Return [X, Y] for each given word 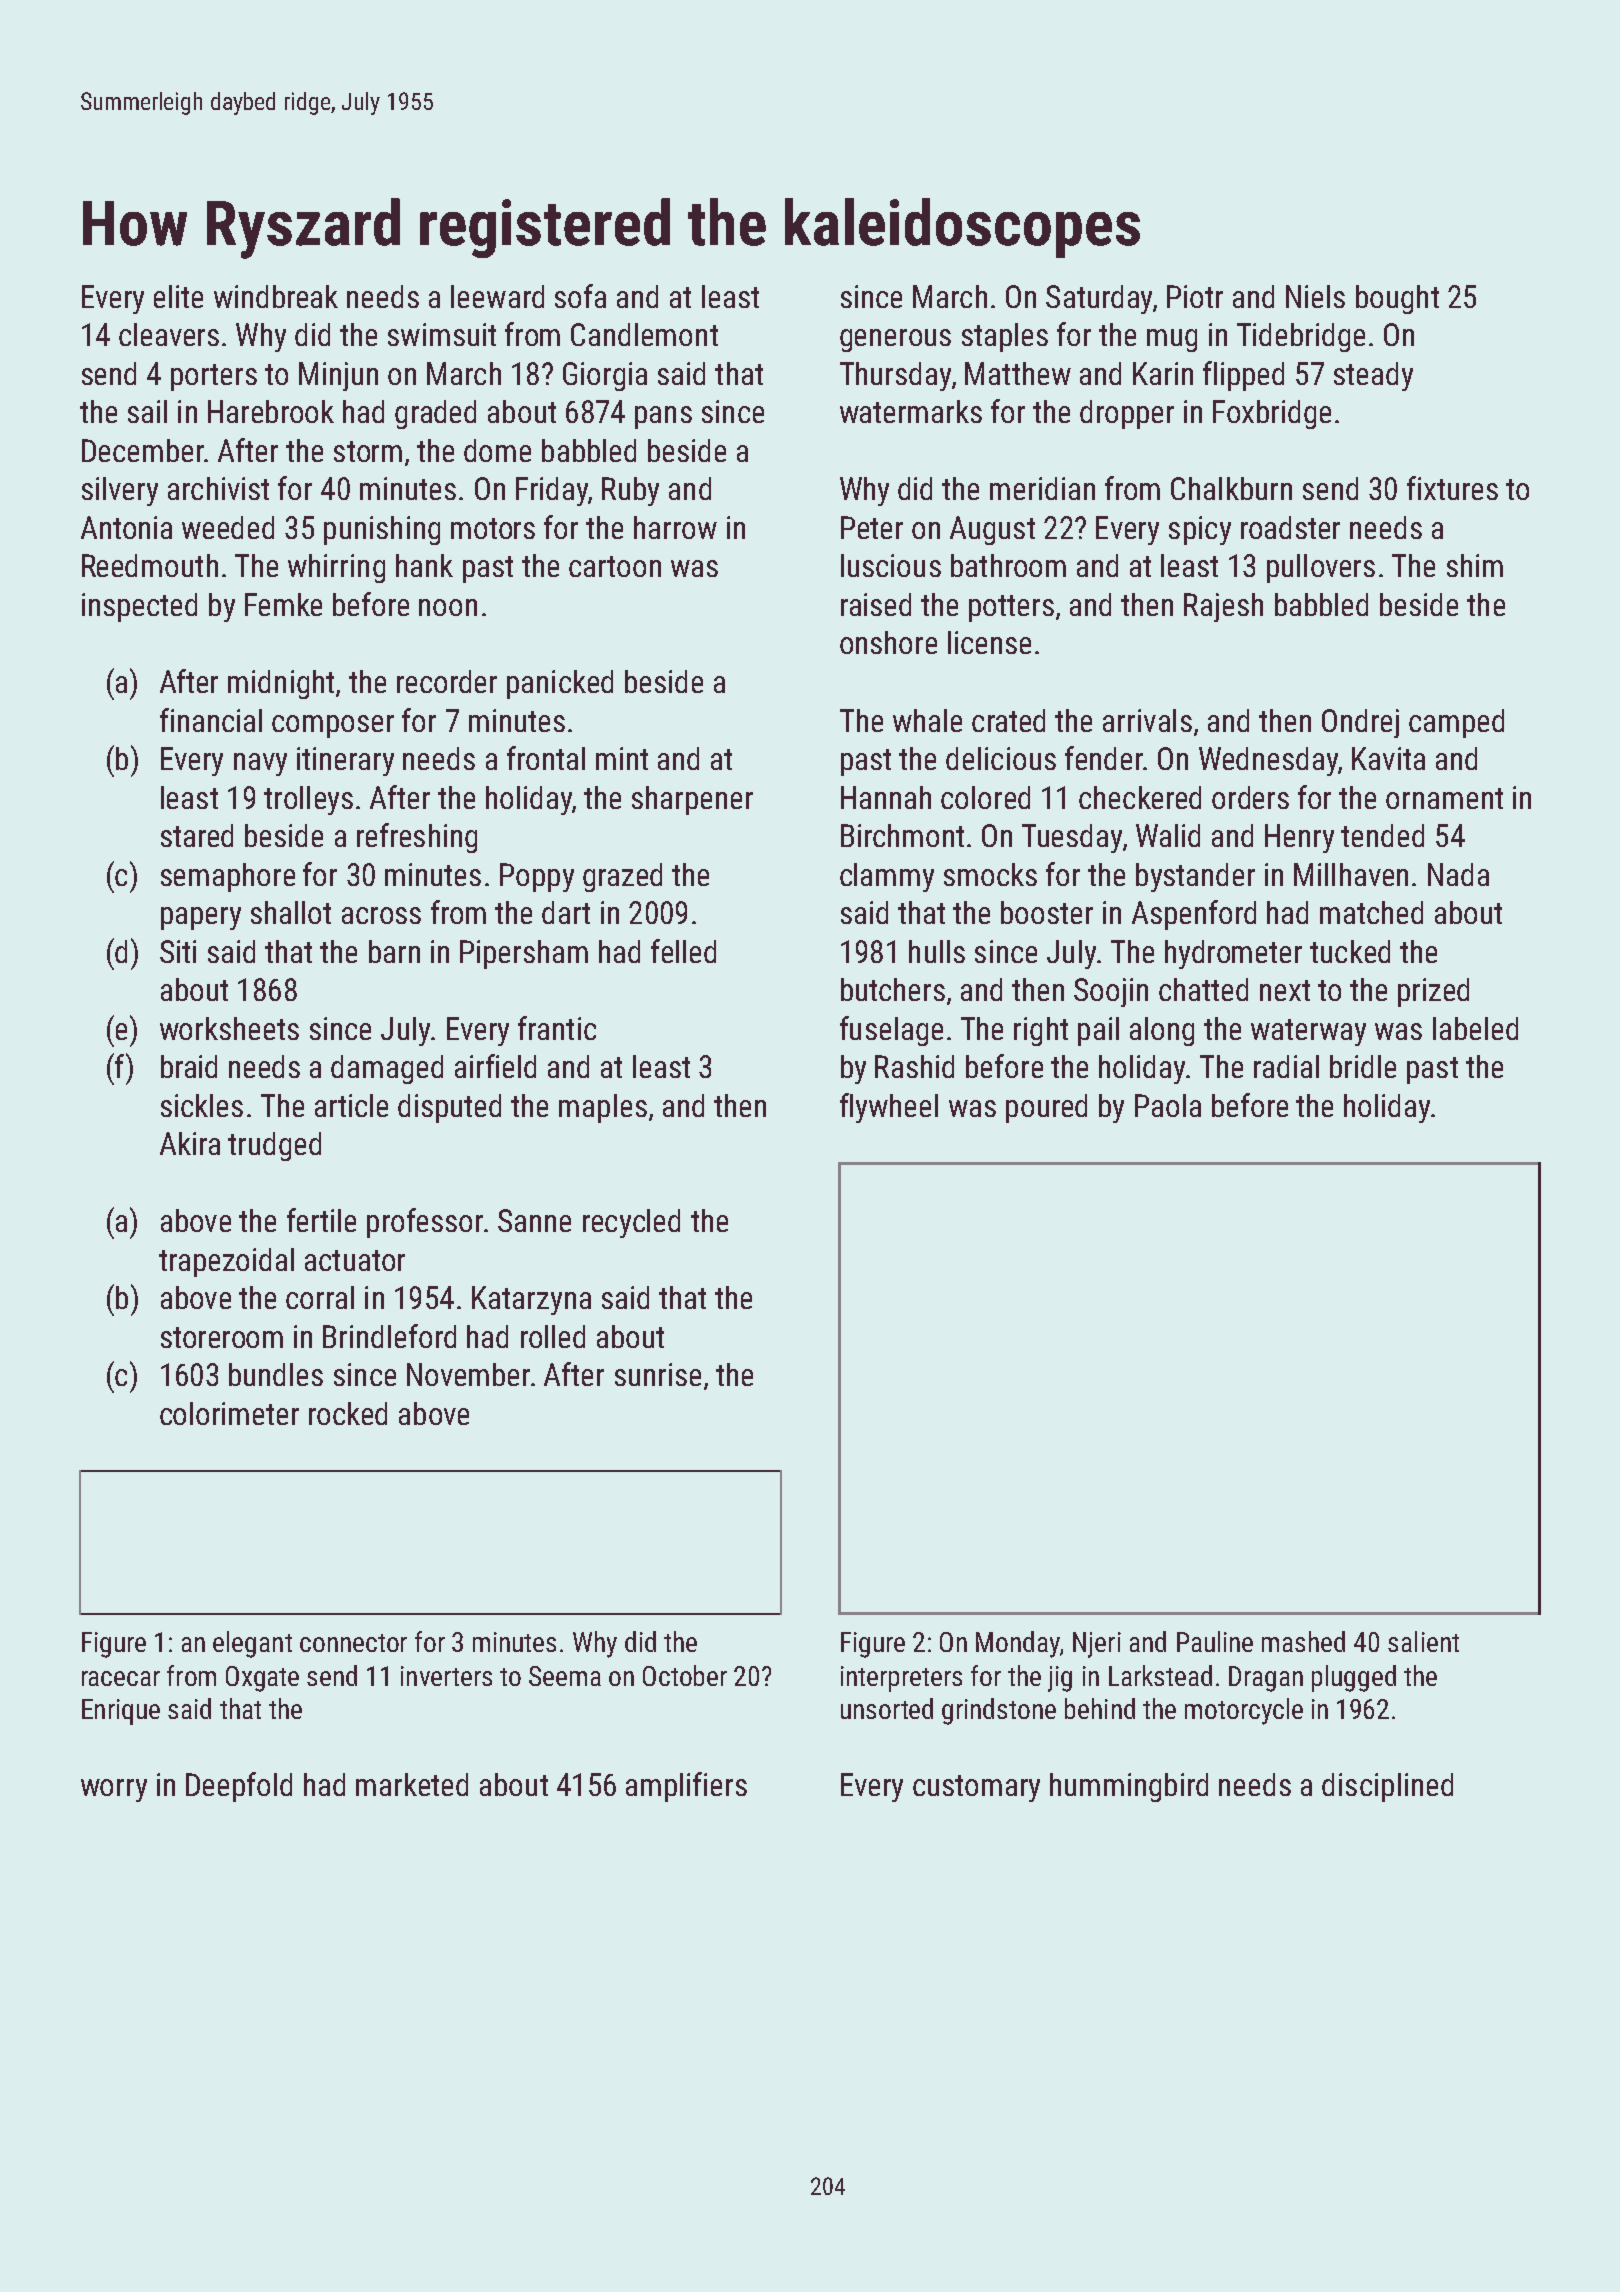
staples [1005, 337]
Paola [1168, 1105]
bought [1397, 299]
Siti [178, 951]
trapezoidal [226, 1262]
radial [1286, 1066]
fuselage [891, 1031]
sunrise [658, 1374]
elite [178, 296]
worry [114, 1790]
